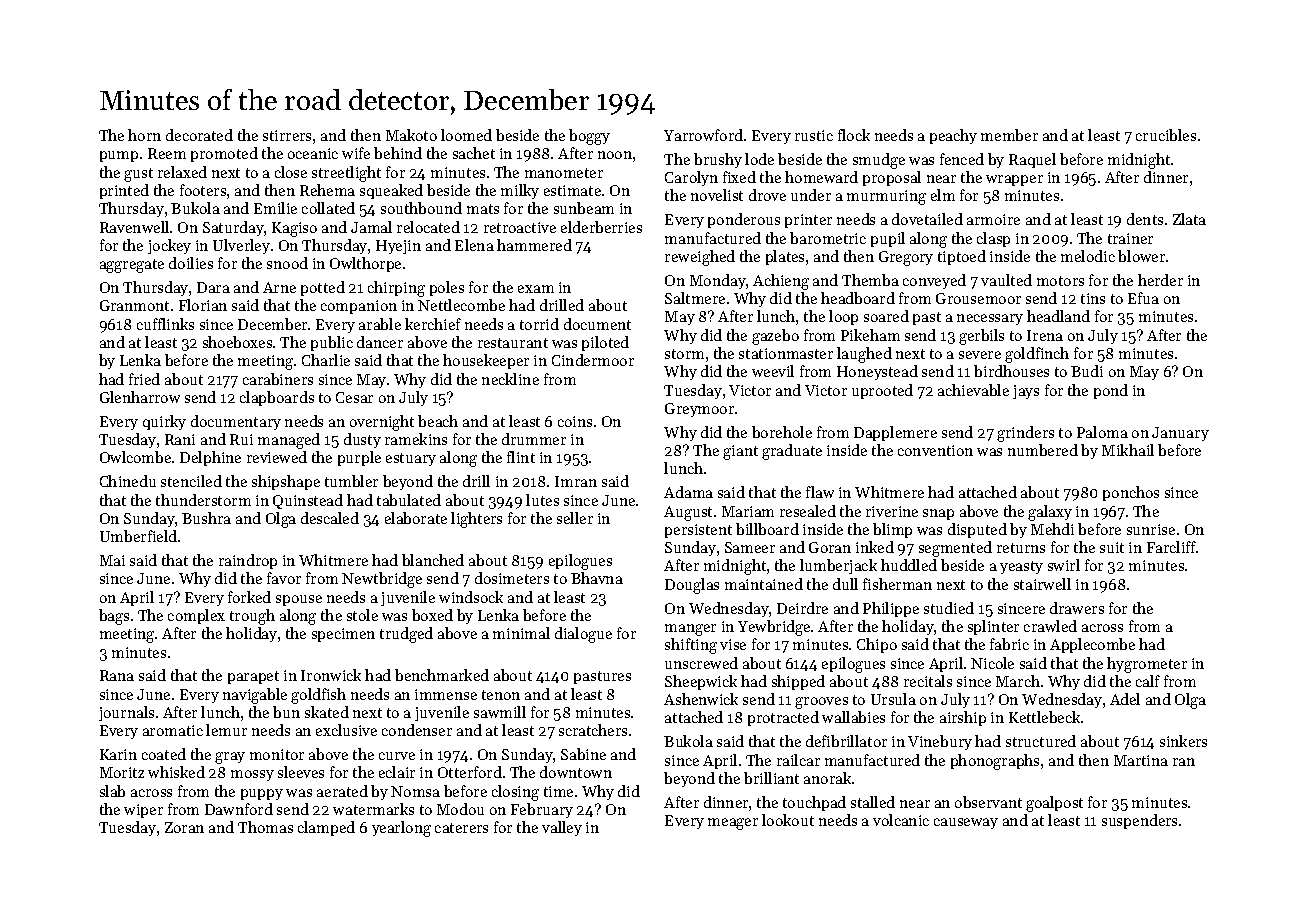 This screenshot has height=924, width=1308. What do you see at coordinates (593, 360) in the screenshot?
I see `Cindermoor` at bounding box center [593, 360].
